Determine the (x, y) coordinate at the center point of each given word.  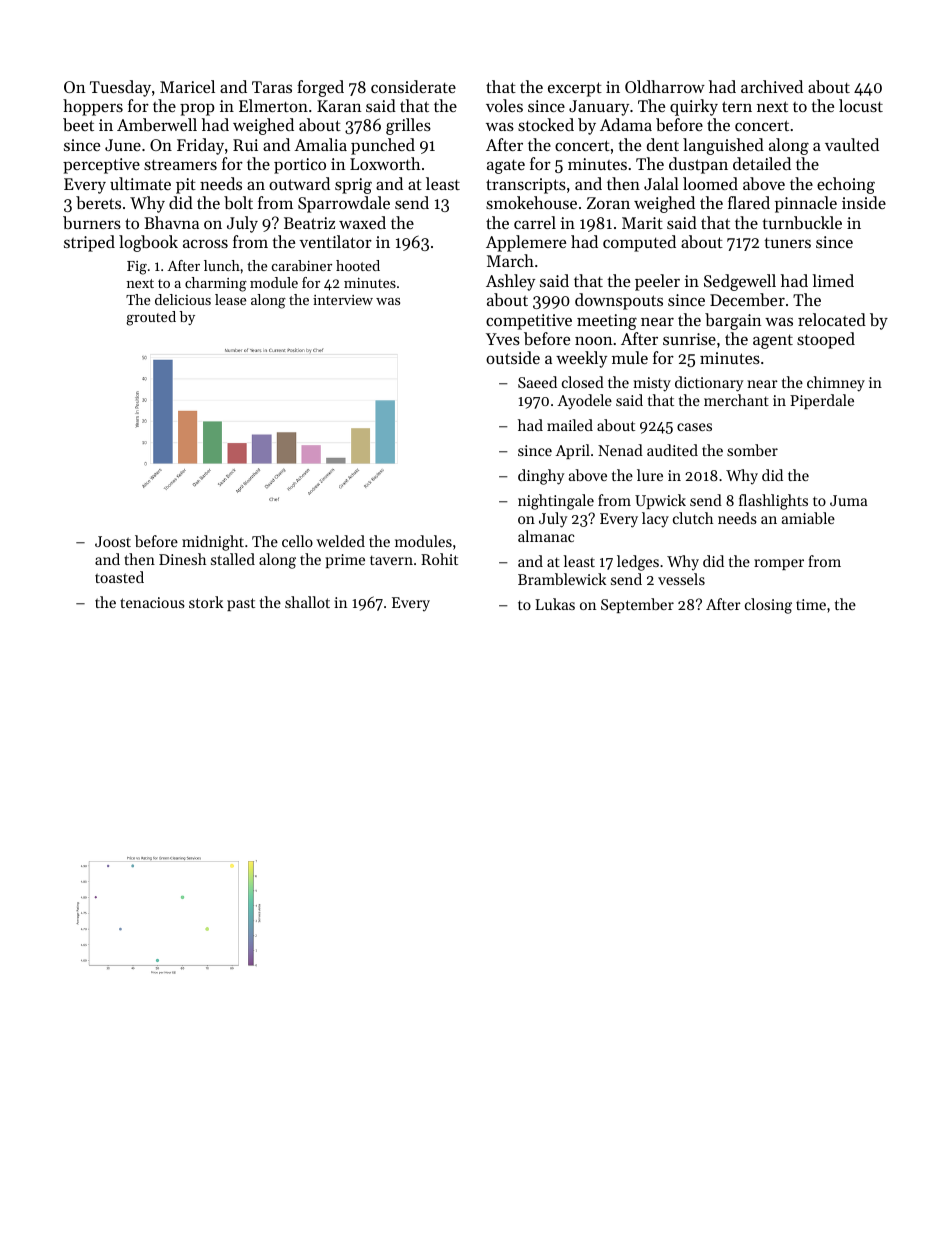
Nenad (620, 450)
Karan (339, 106)
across (205, 243)
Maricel (187, 86)
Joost (113, 541)
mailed (570, 425)
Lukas (555, 604)
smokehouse (531, 202)
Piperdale (822, 401)
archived (772, 86)
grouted (151, 318)
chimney (836, 384)
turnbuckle (802, 222)
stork (206, 602)
